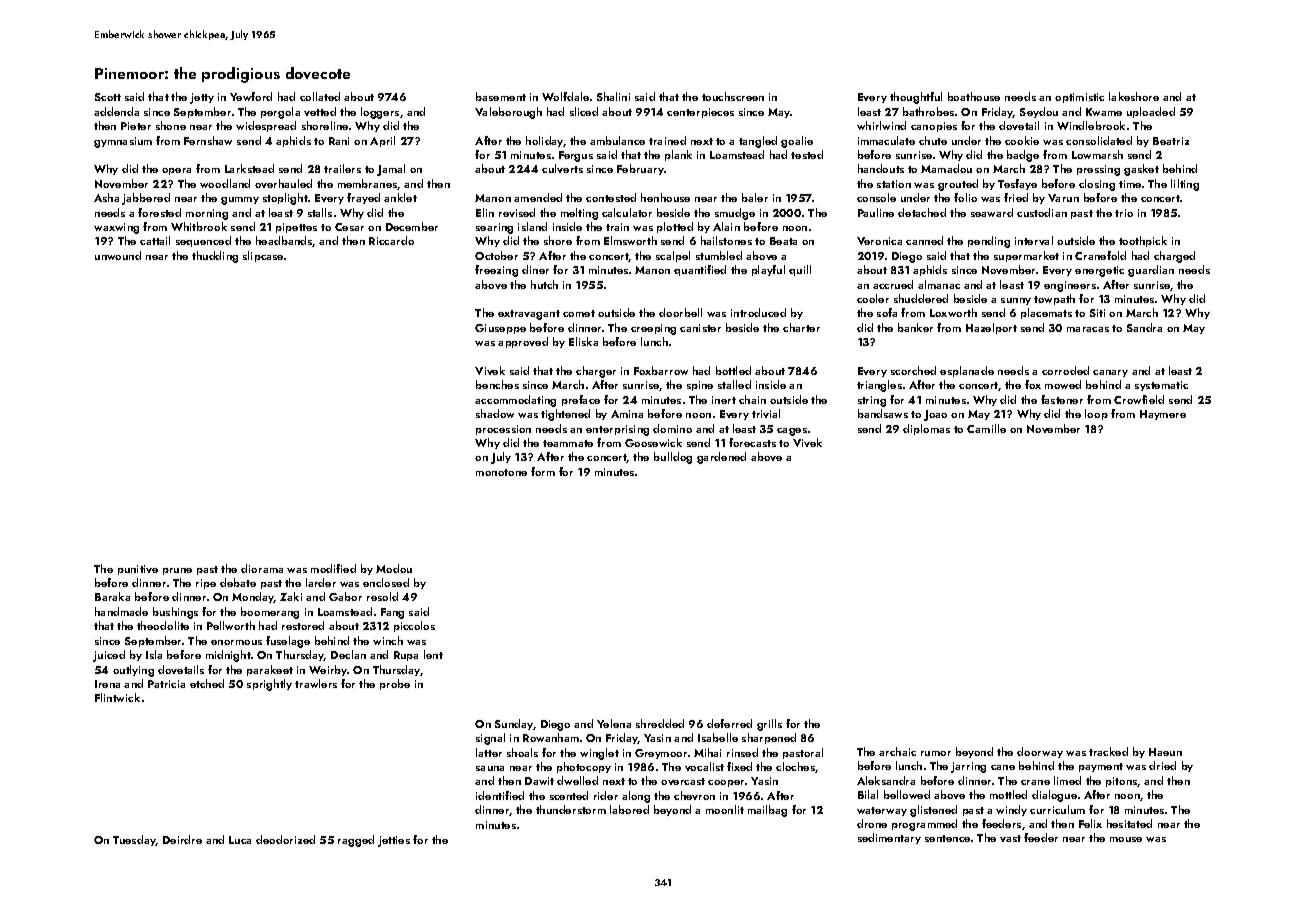  I want to click on trawlers, so click(316, 683).
